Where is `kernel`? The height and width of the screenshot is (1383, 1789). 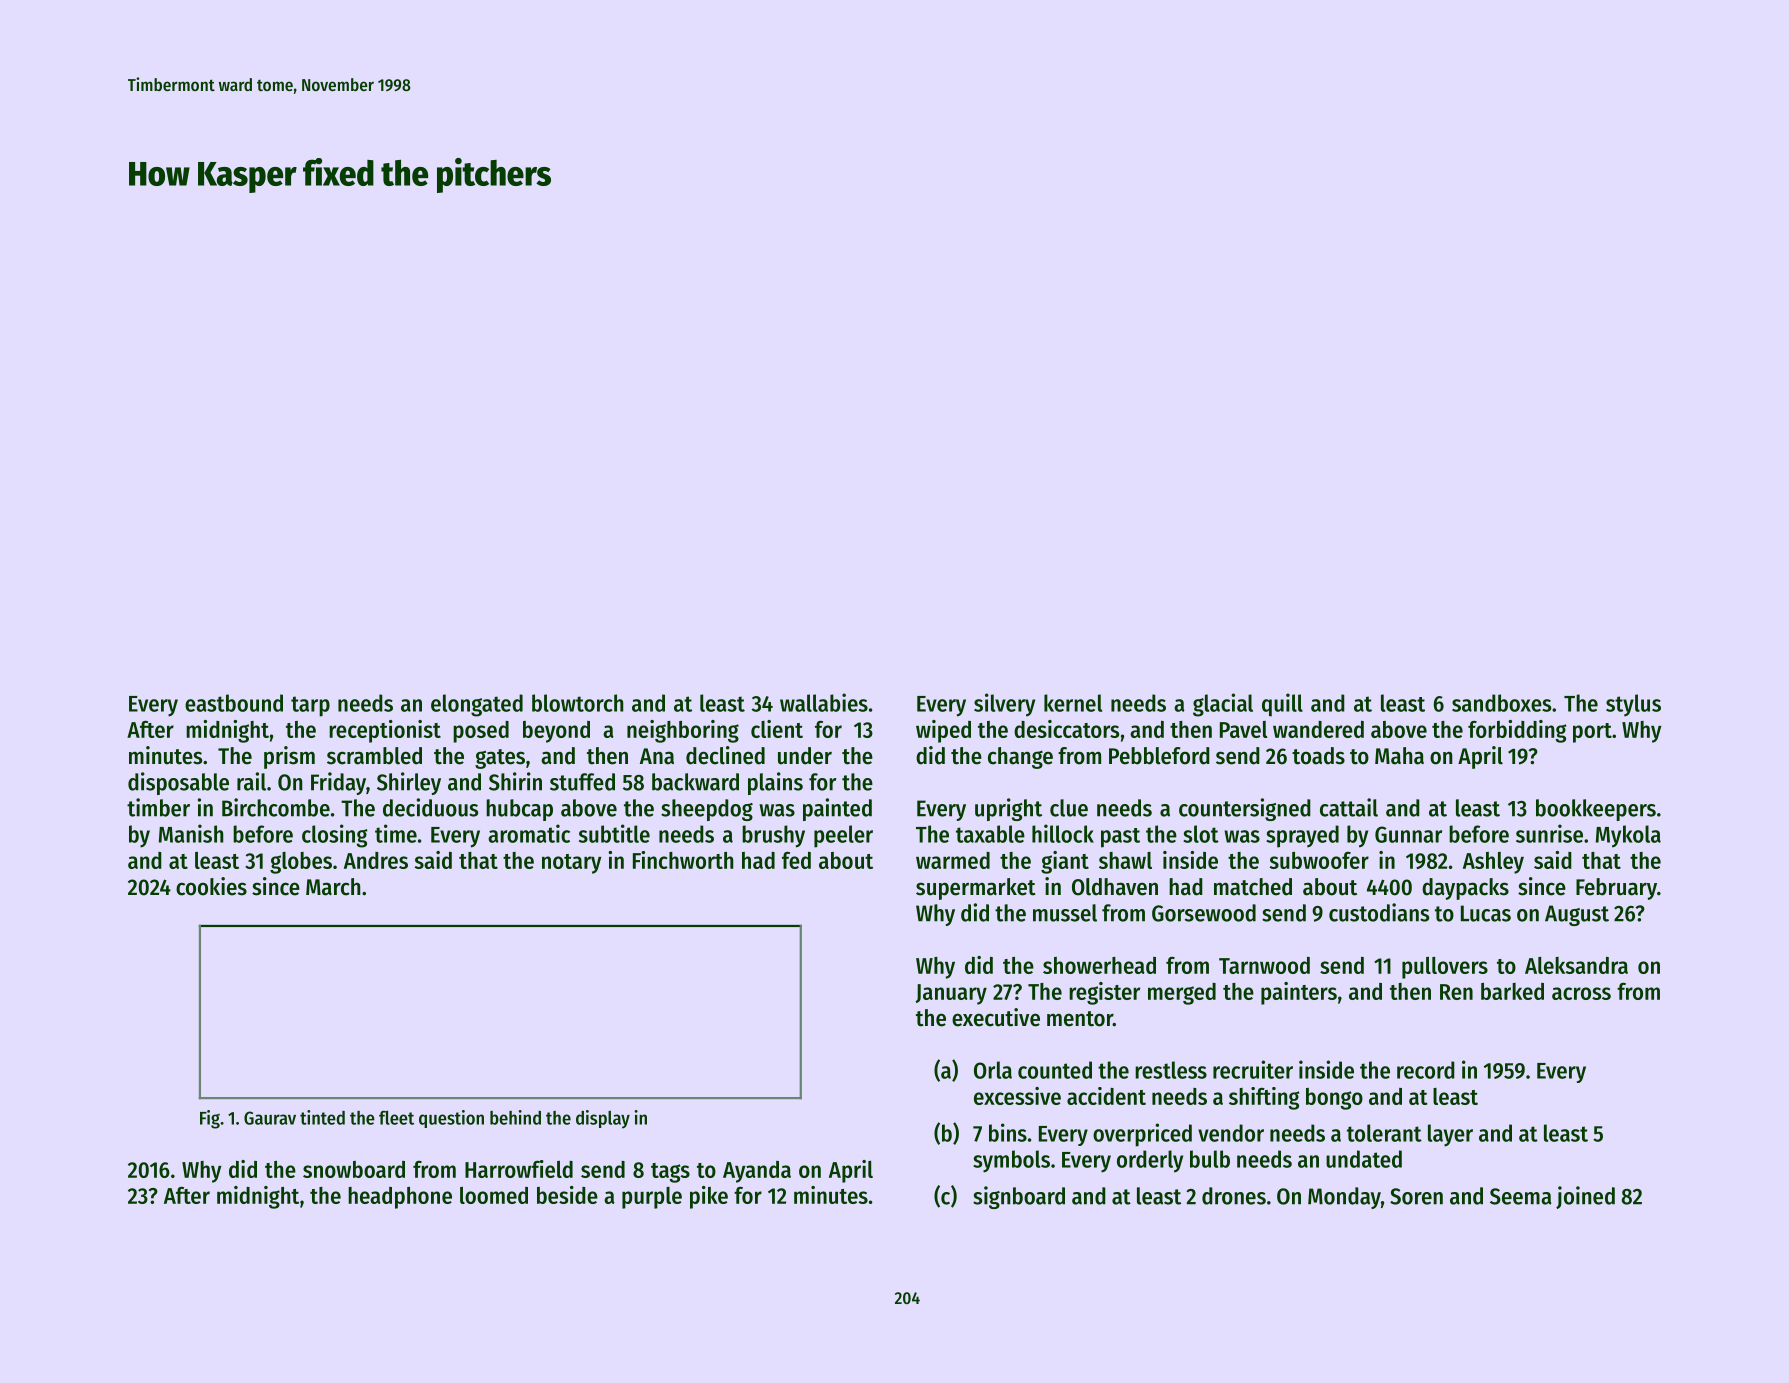 kernel is located at coordinates (1073, 703).
